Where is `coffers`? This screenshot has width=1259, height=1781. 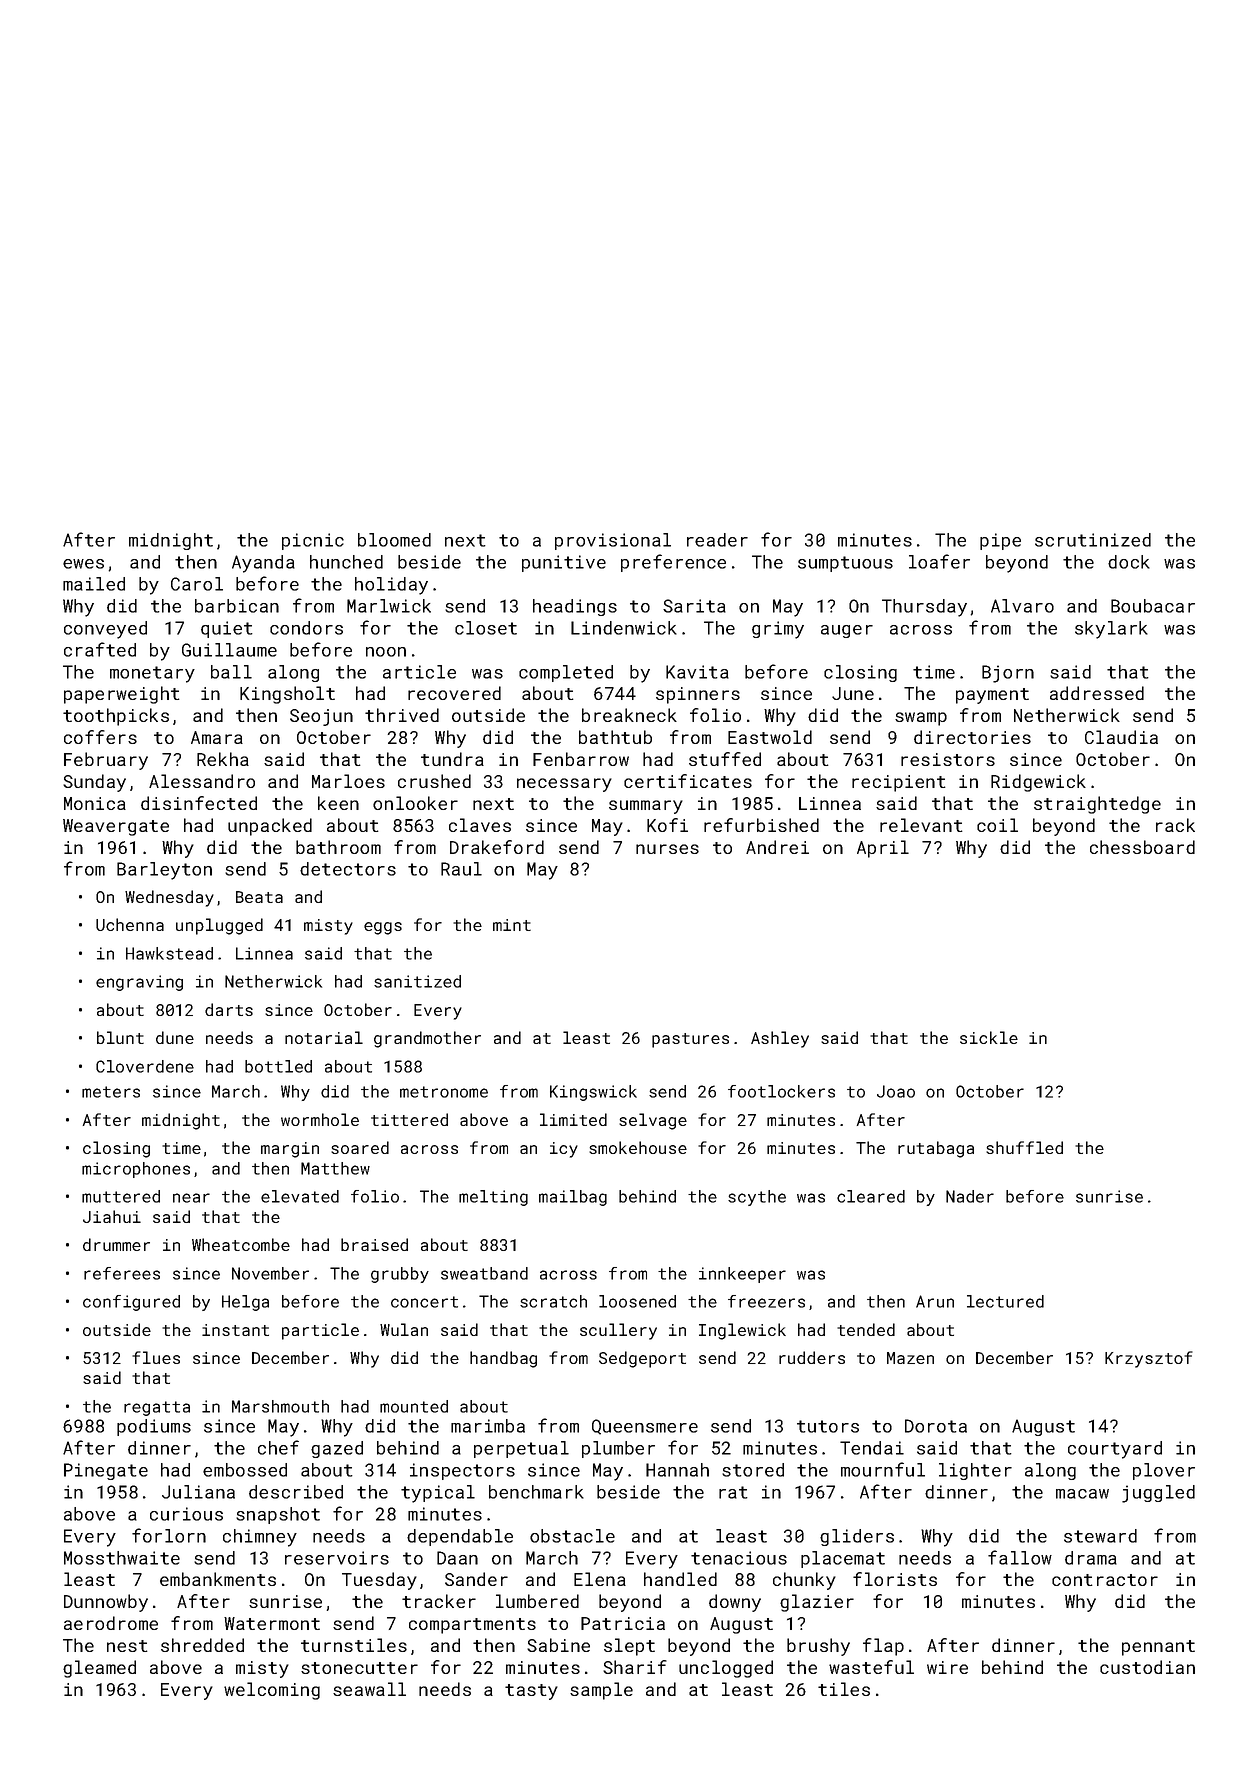 coffers is located at coordinates (100, 737).
